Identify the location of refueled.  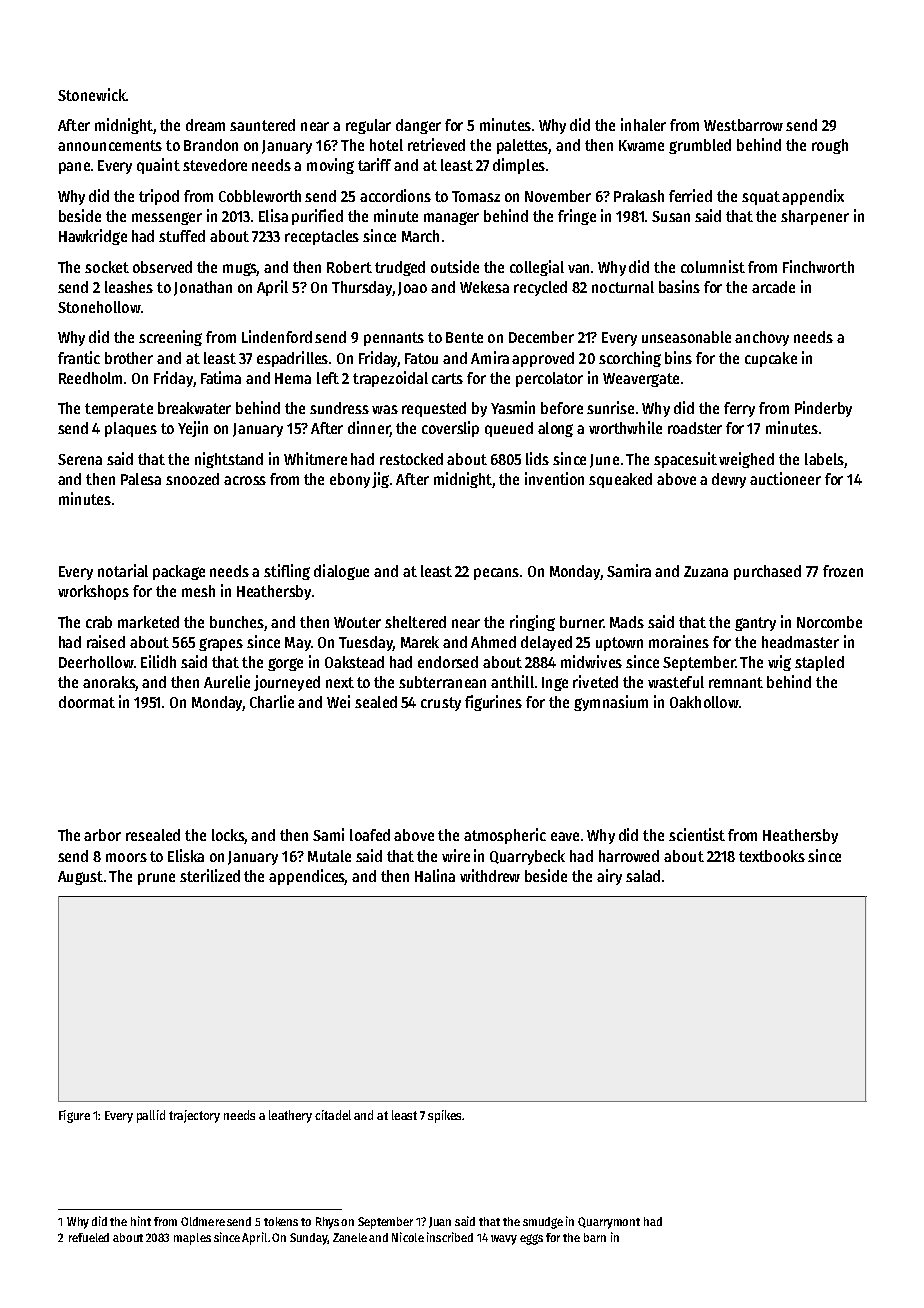
(89, 1237).
